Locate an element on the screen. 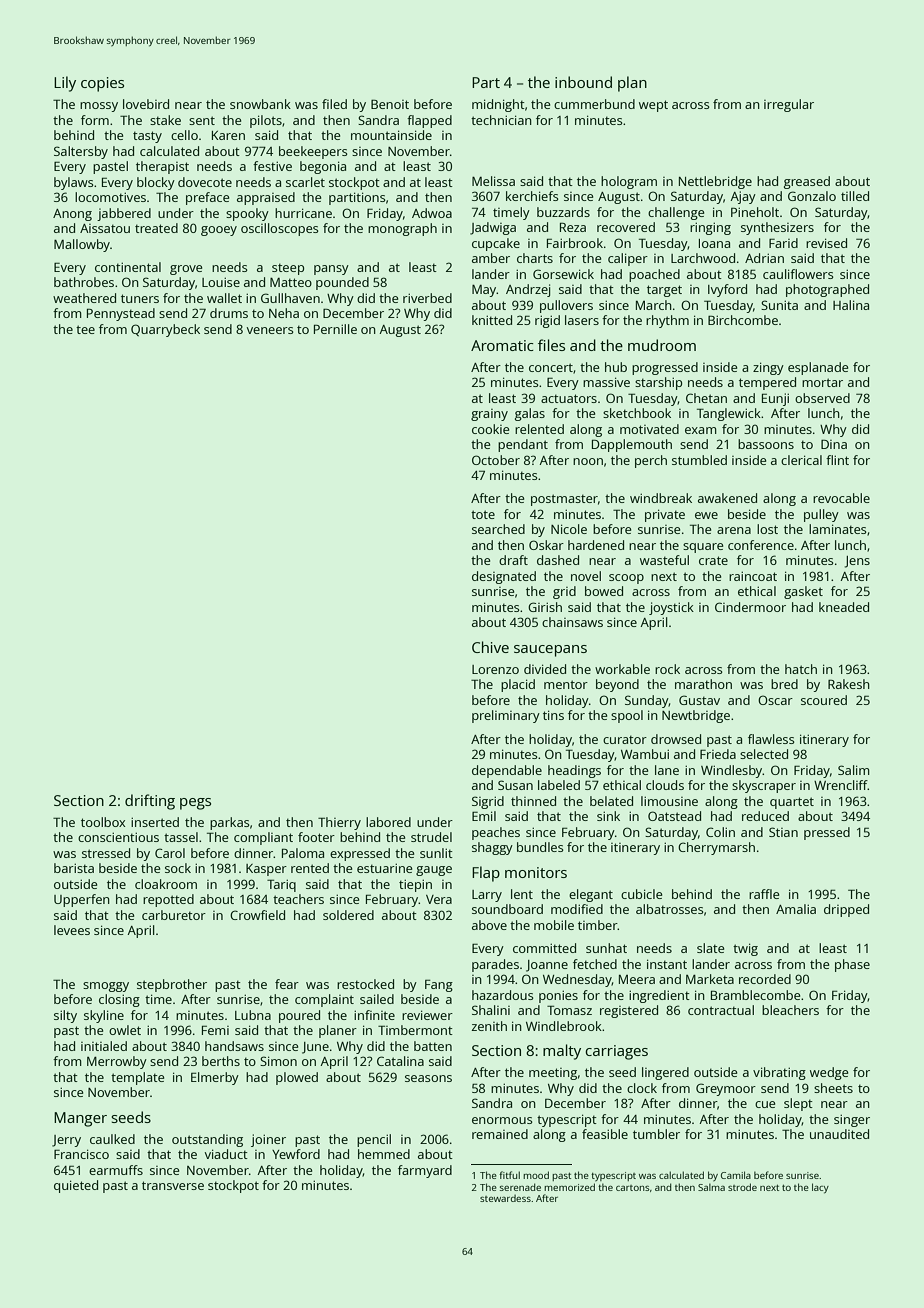 The width and height of the screenshot is (924, 1308). synthesizers is located at coordinates (777, 228).
